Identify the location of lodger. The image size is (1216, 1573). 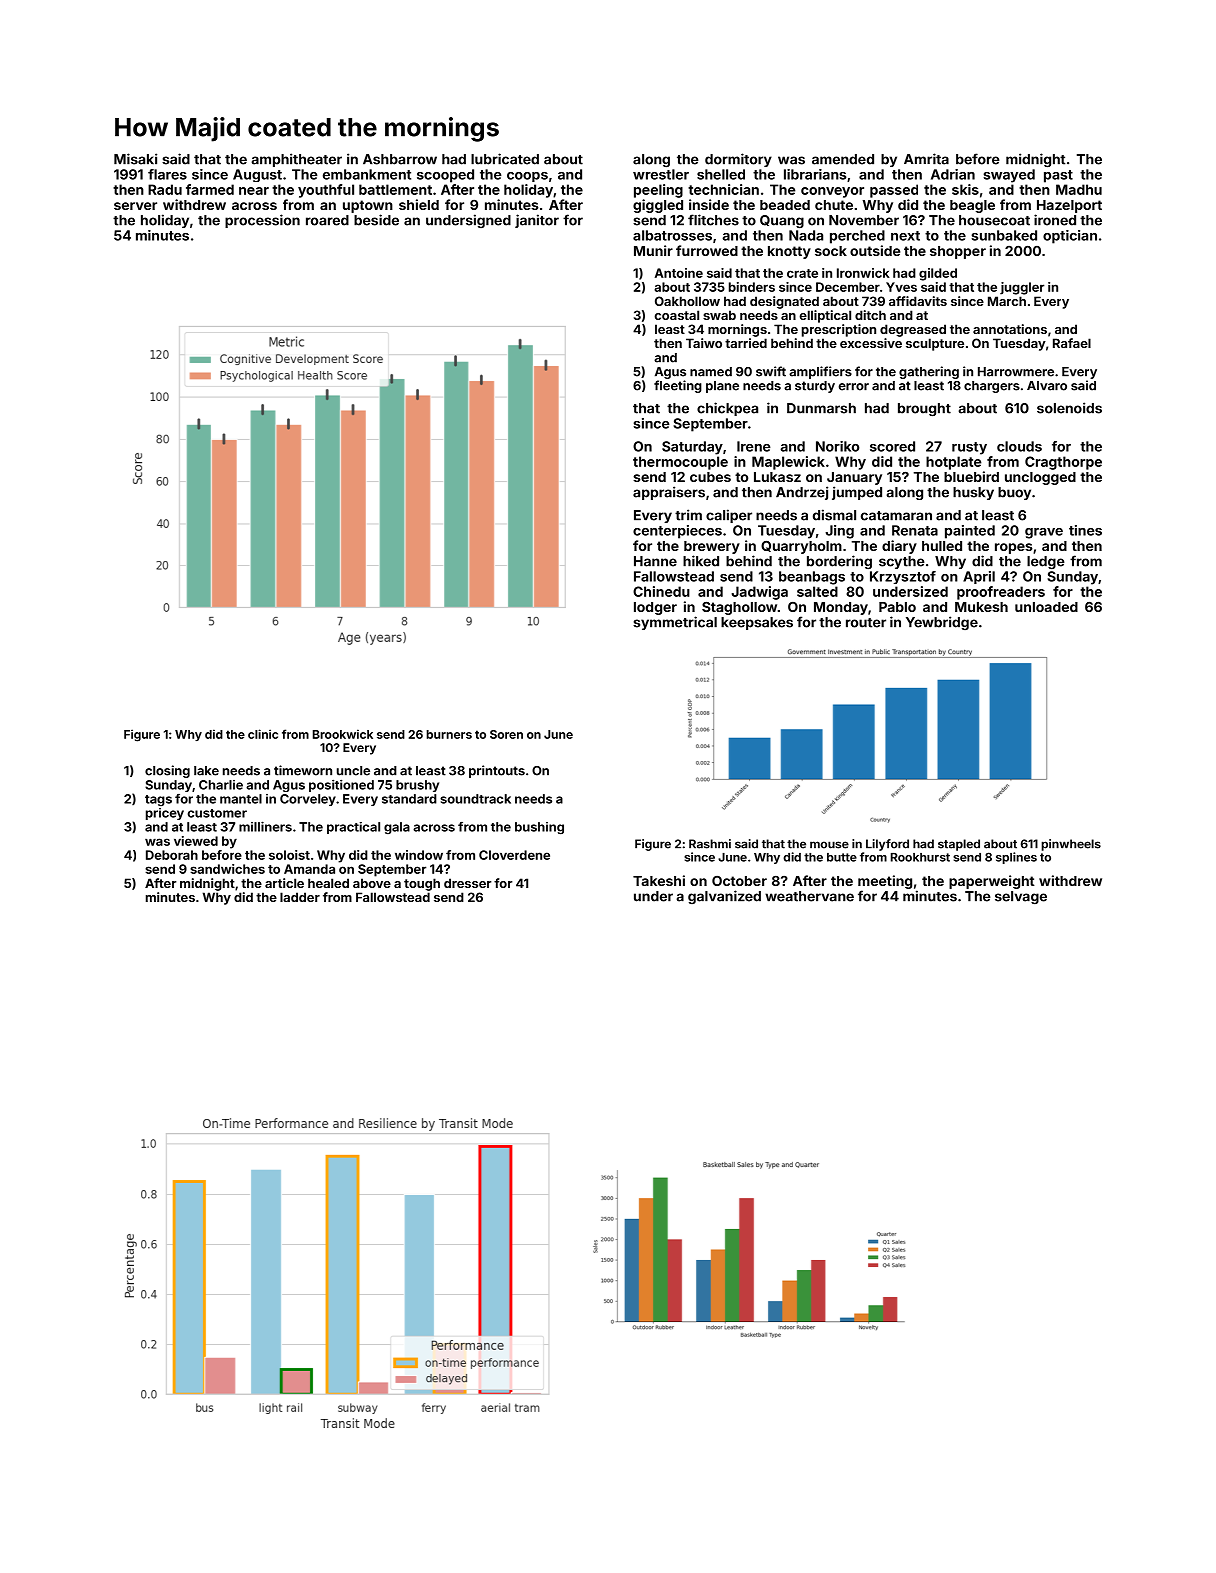
(655, 608).
